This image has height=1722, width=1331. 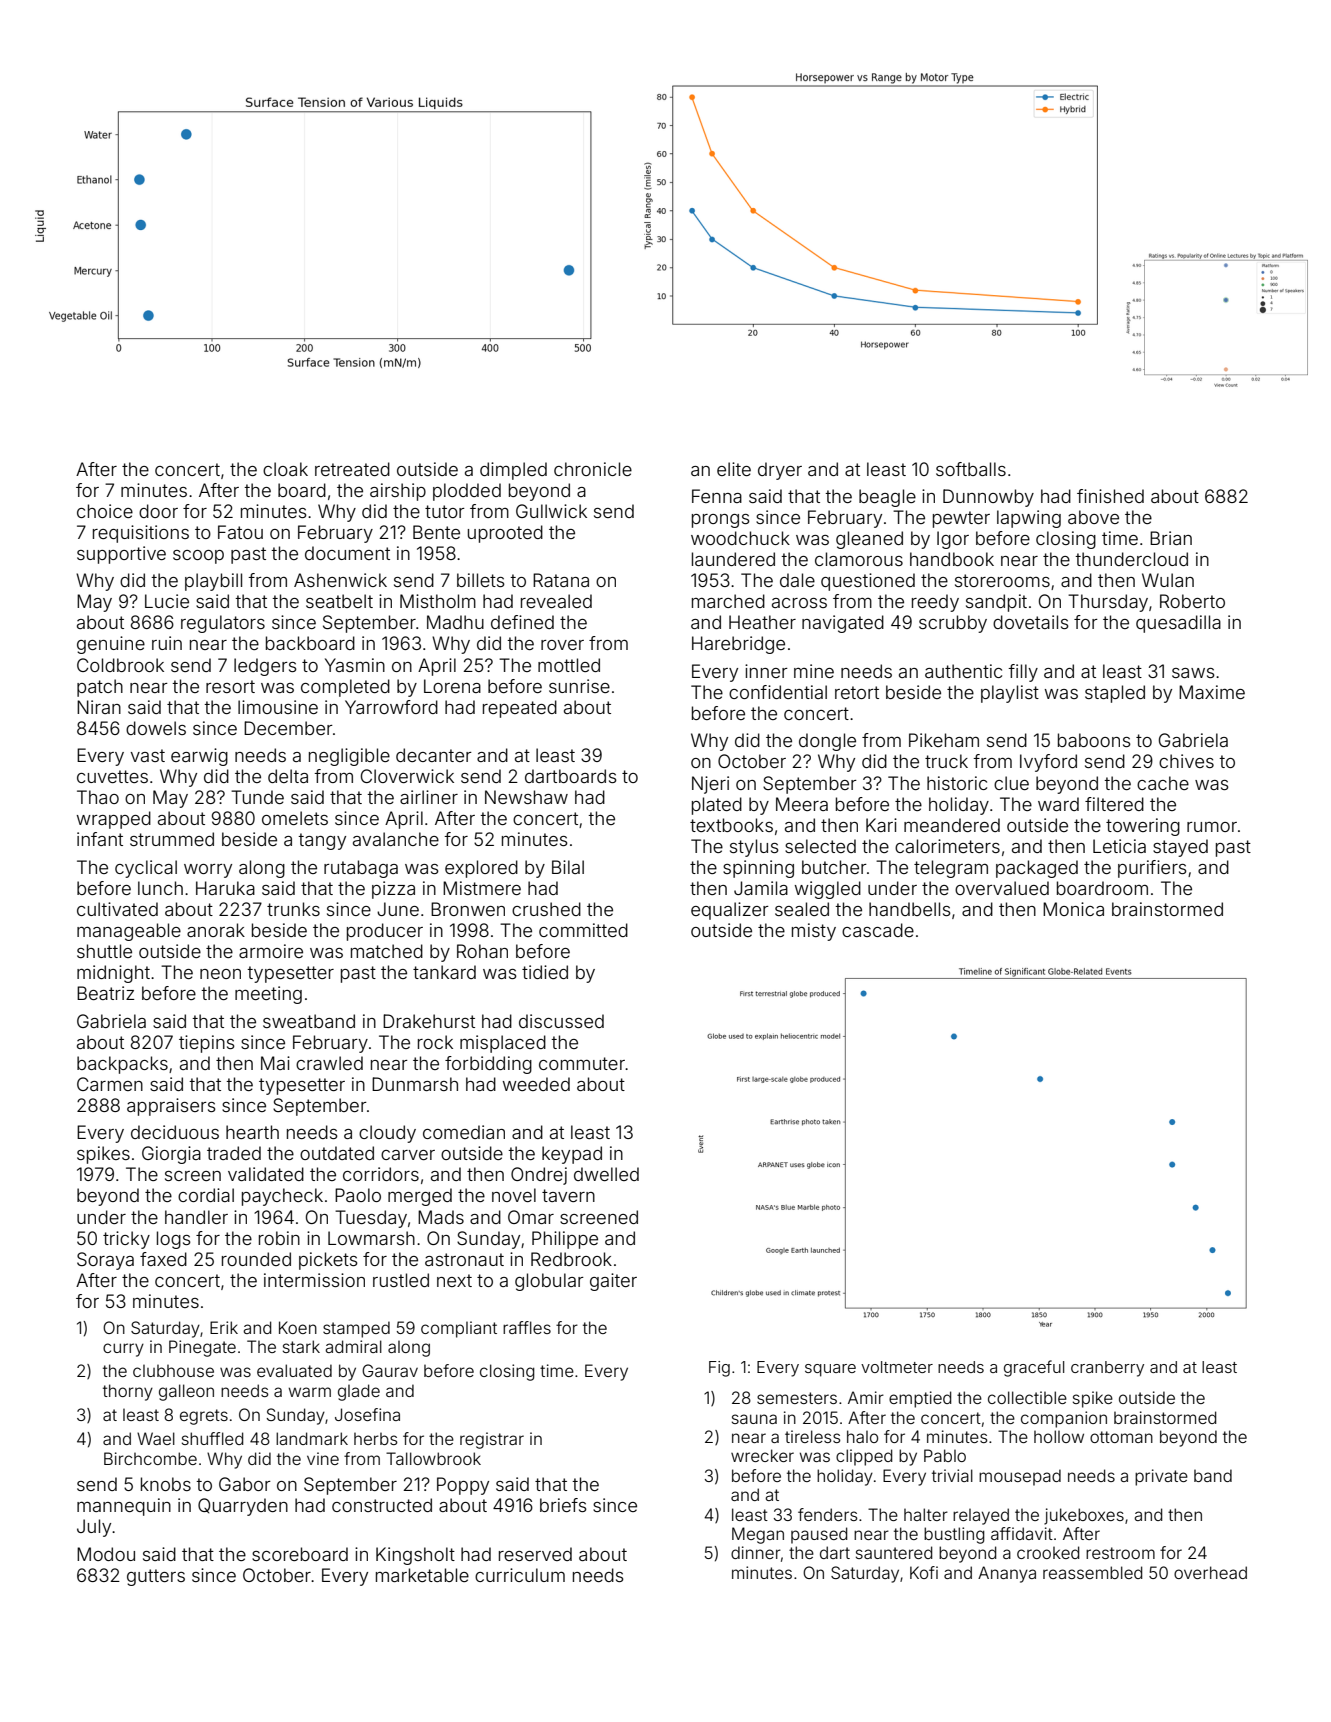 What do you see at coordinates (971, 469) in the image?
I see `softballs` at bounding box center [971, 469].
